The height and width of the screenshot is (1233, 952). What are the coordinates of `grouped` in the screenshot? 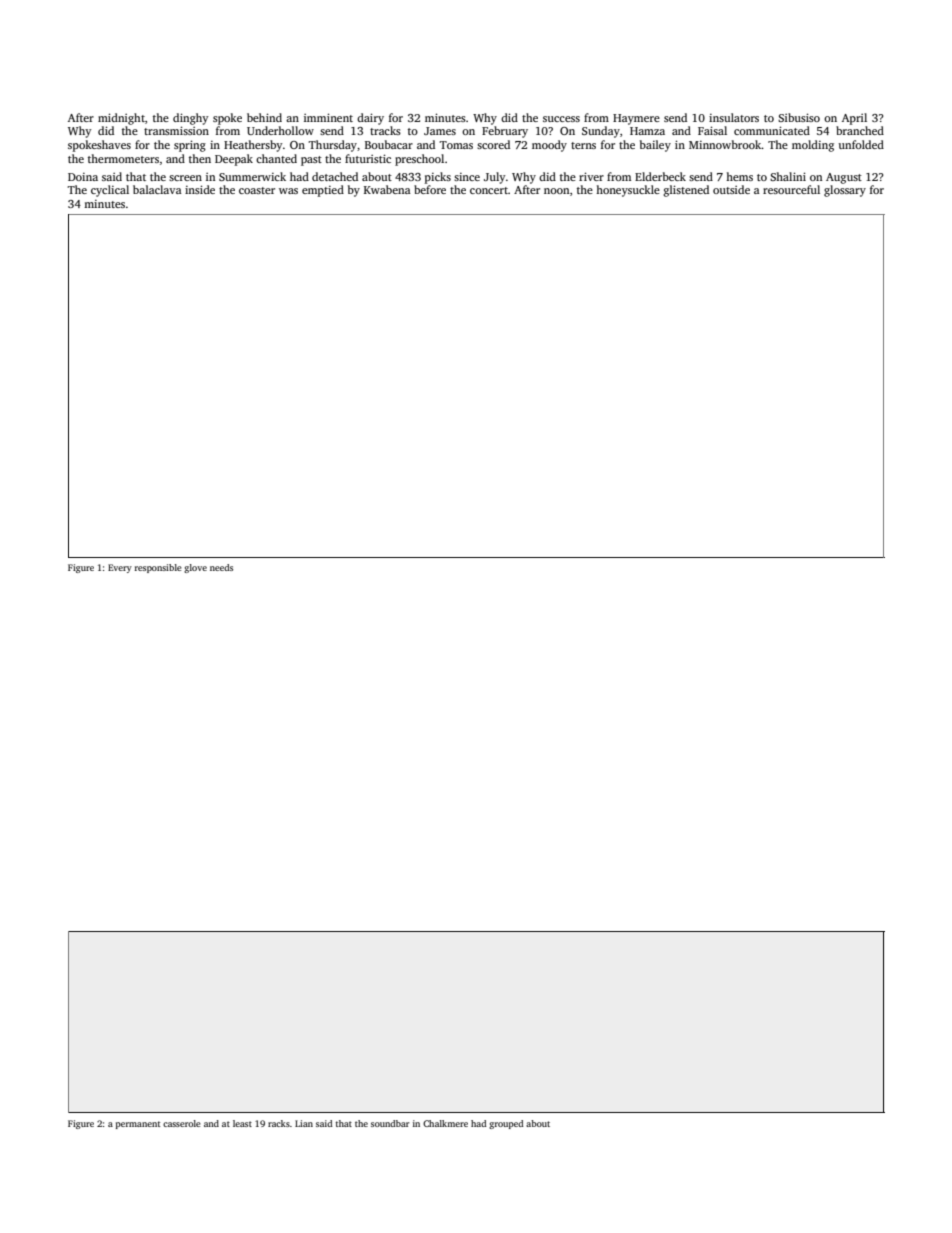 It's located at (506, 1124).
